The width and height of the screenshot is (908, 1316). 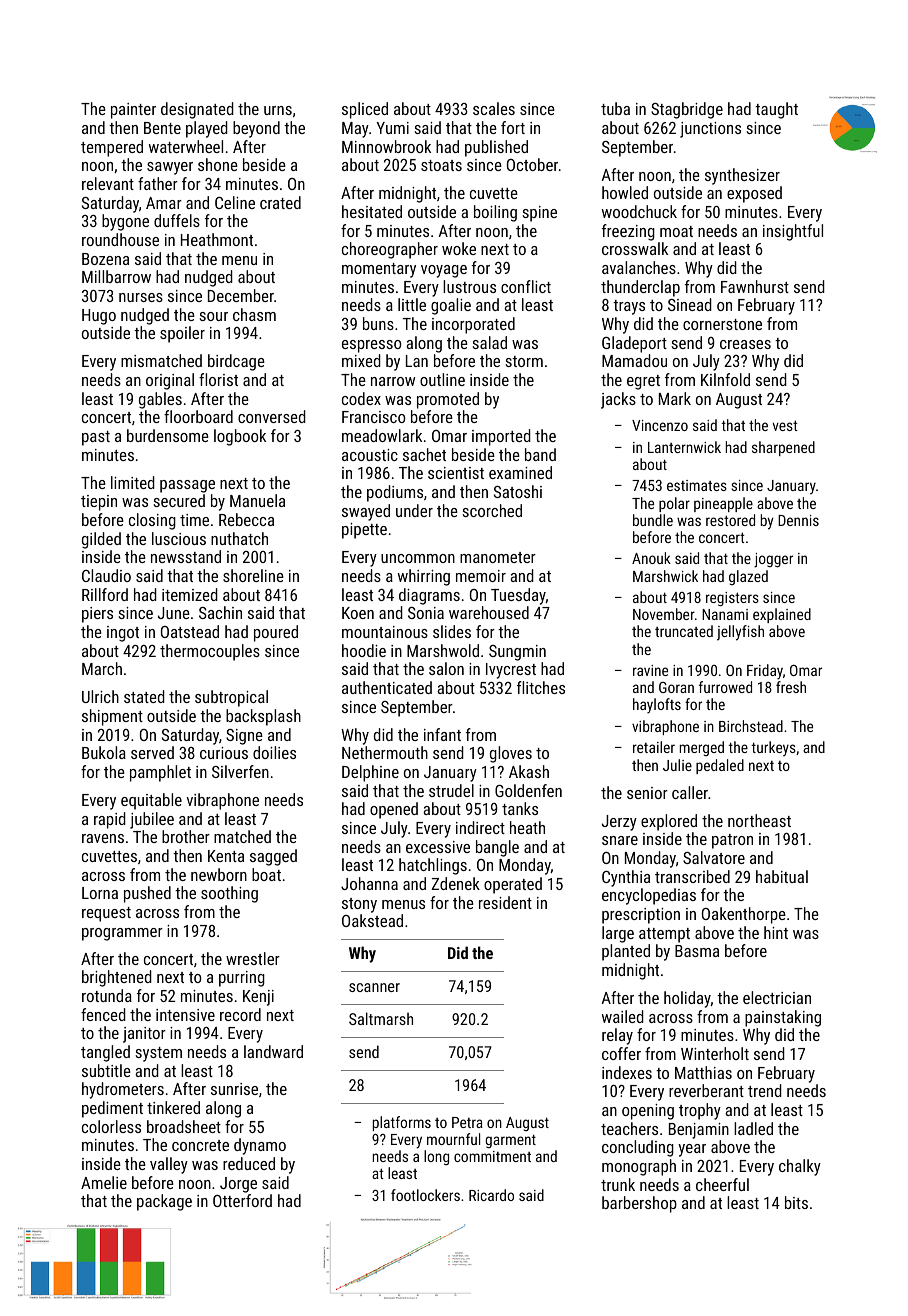 I want to click on turkeys, so click(x=773, y=748).
